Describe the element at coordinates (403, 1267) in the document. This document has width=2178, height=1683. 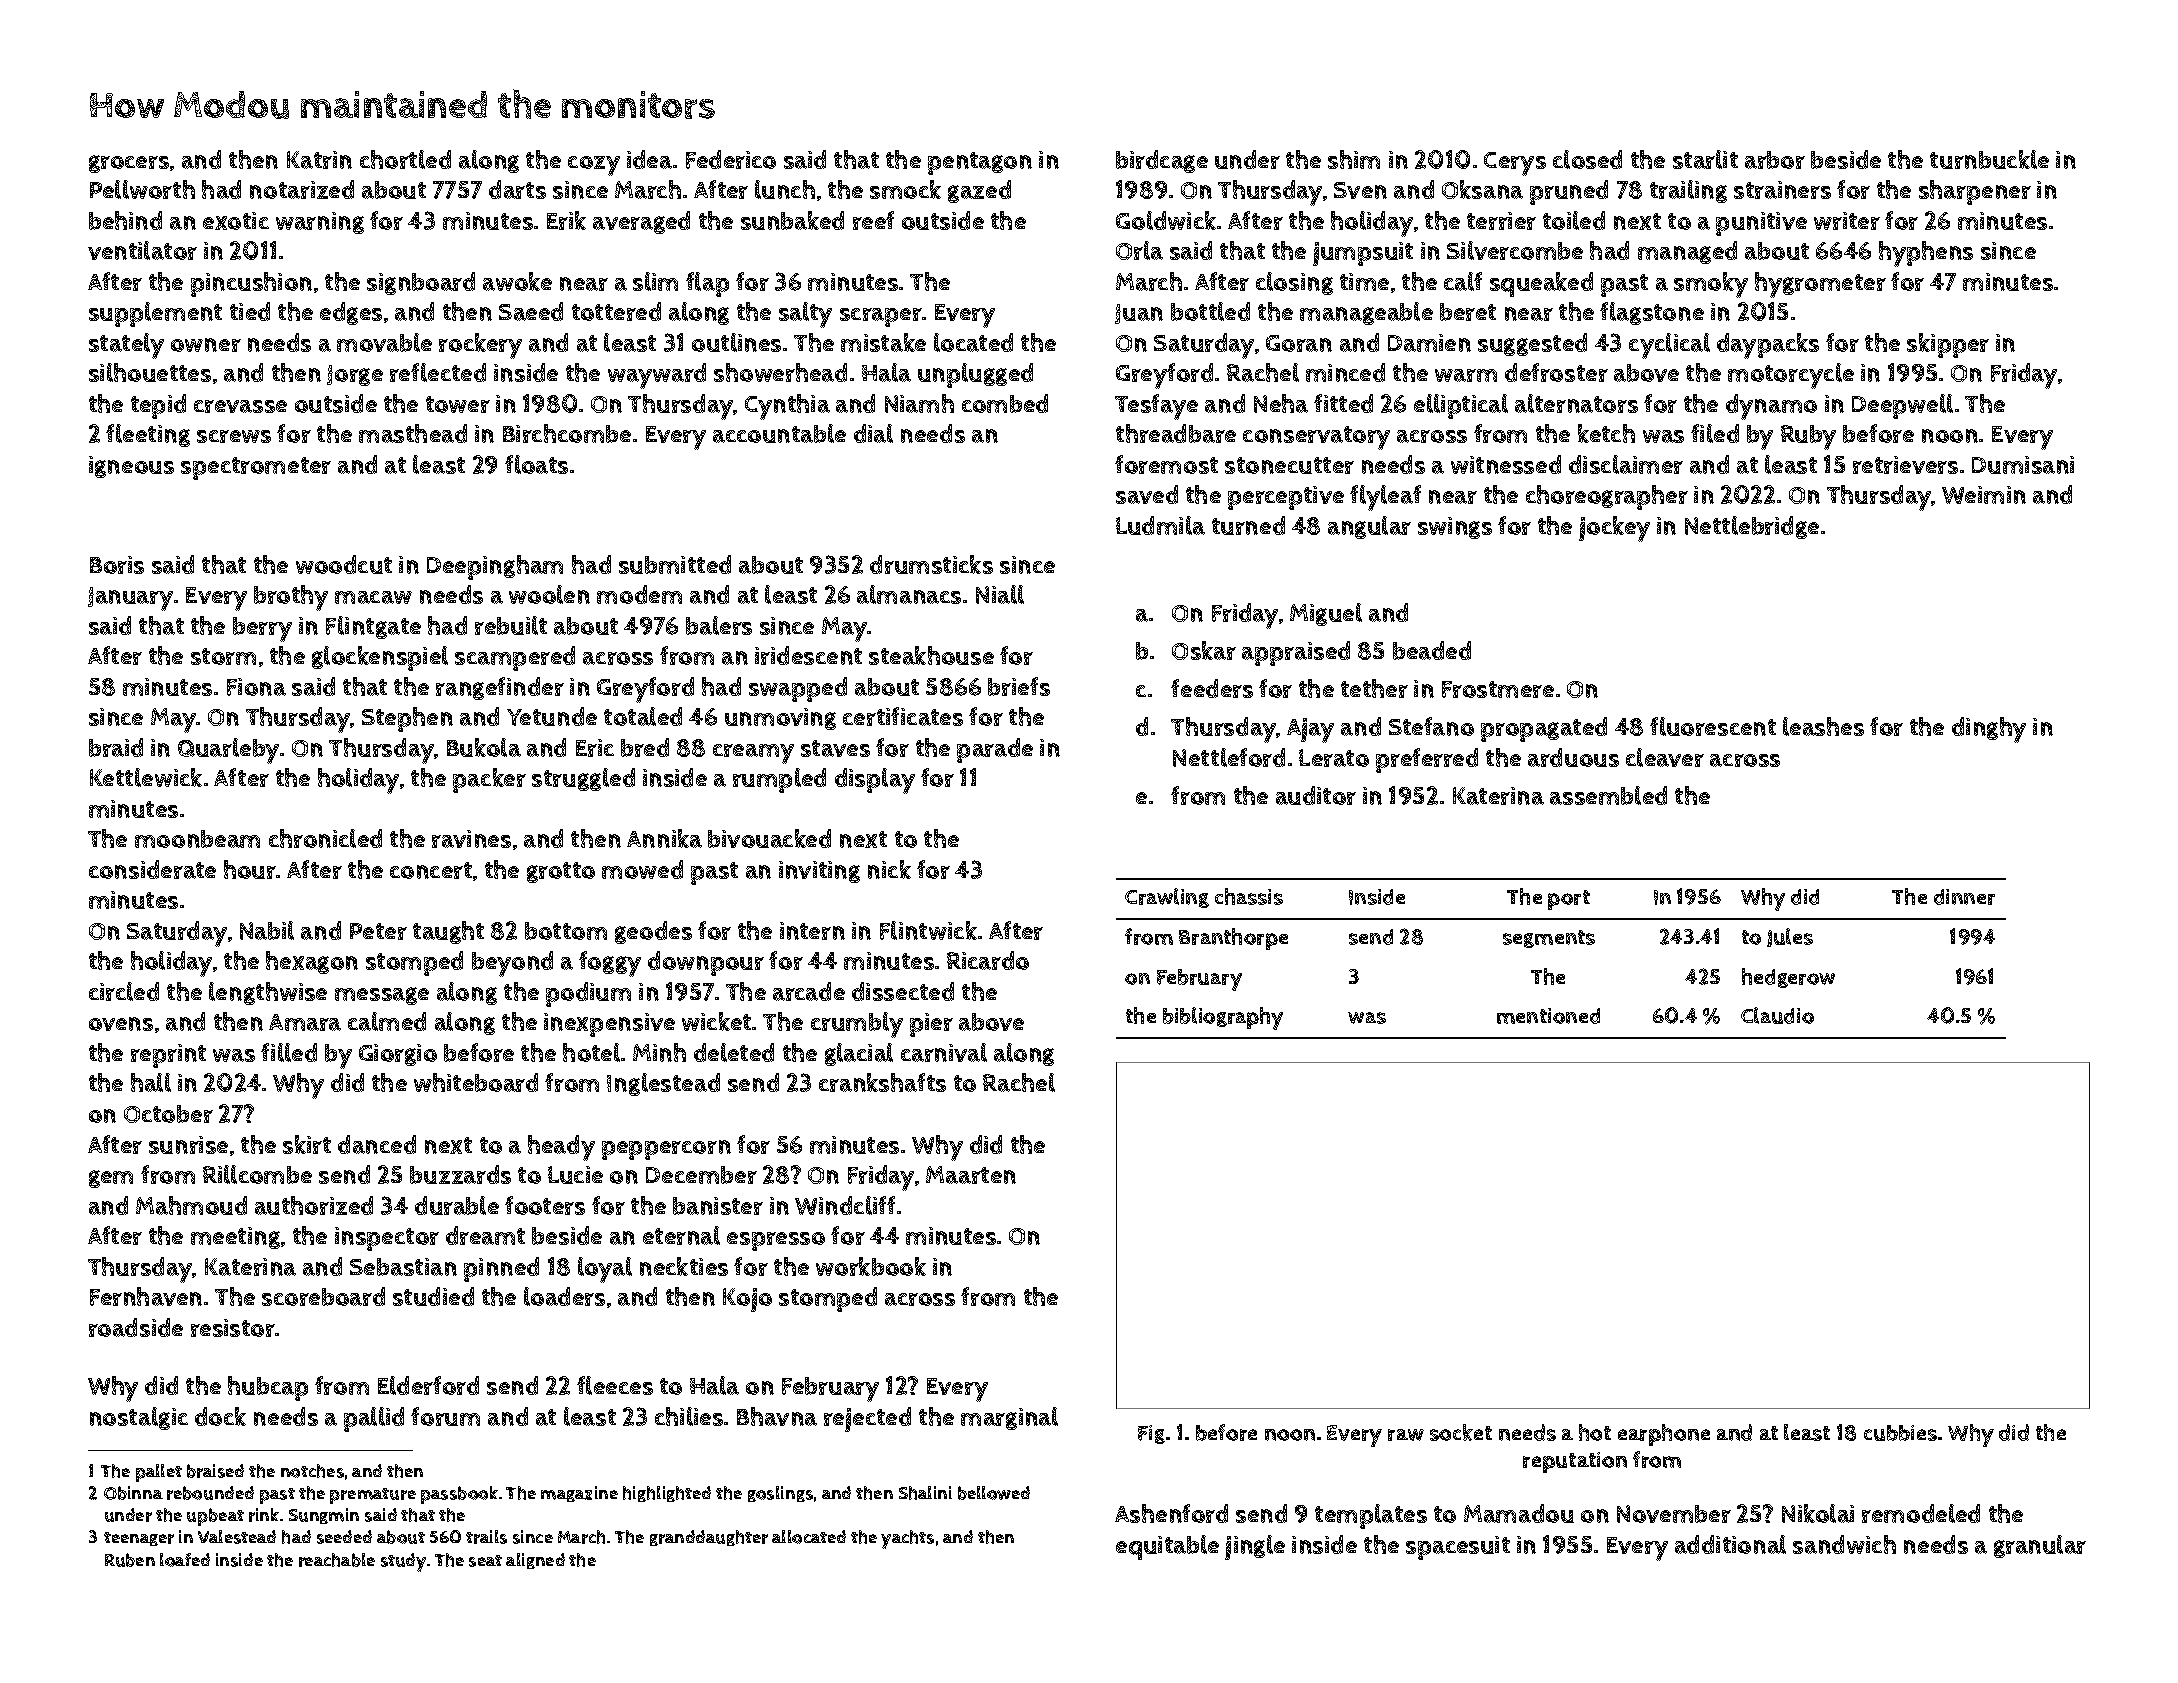
I see `Sebastian` at that location.
